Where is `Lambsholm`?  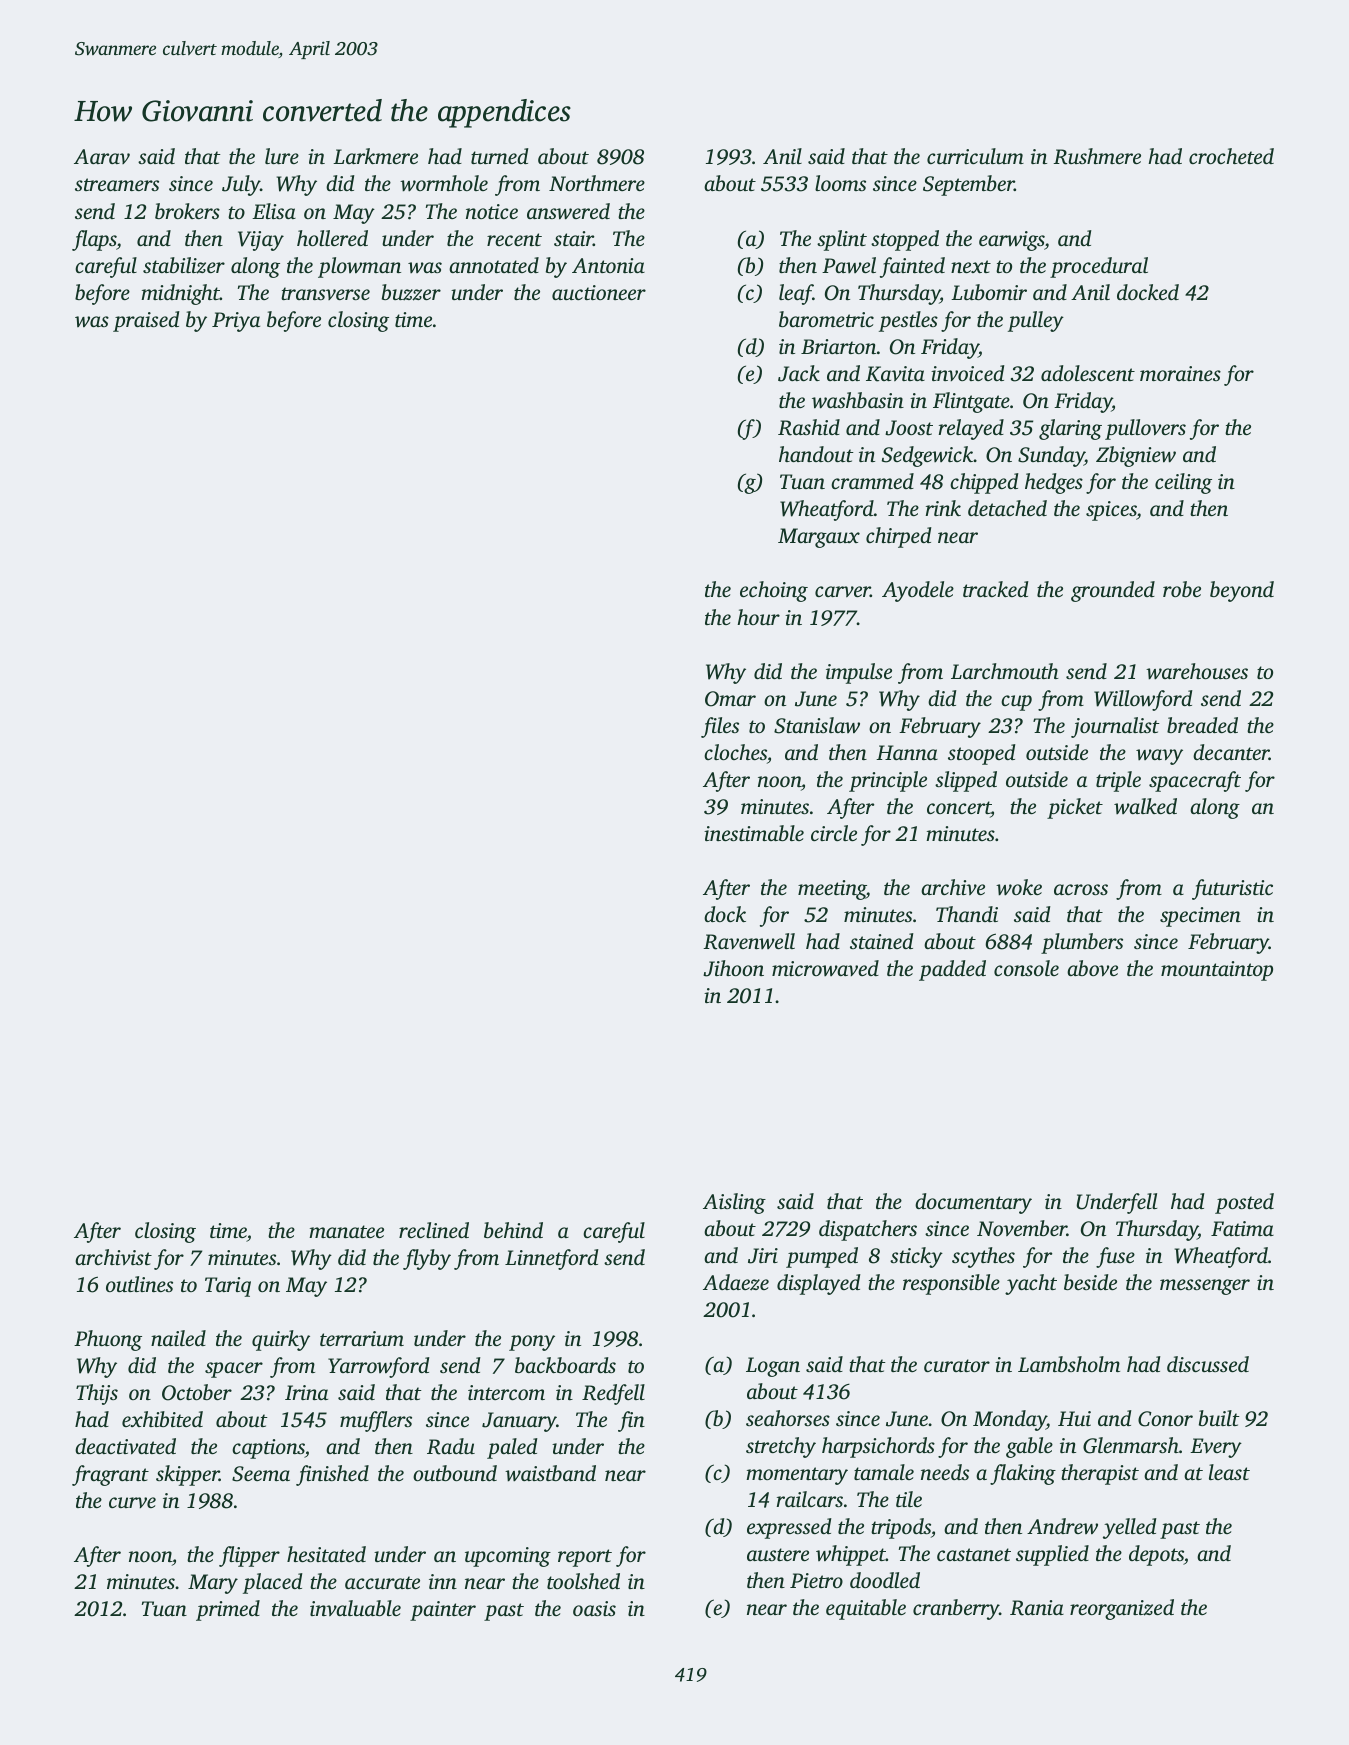
Lambsholm is located at coordinates (1069, 1364).
